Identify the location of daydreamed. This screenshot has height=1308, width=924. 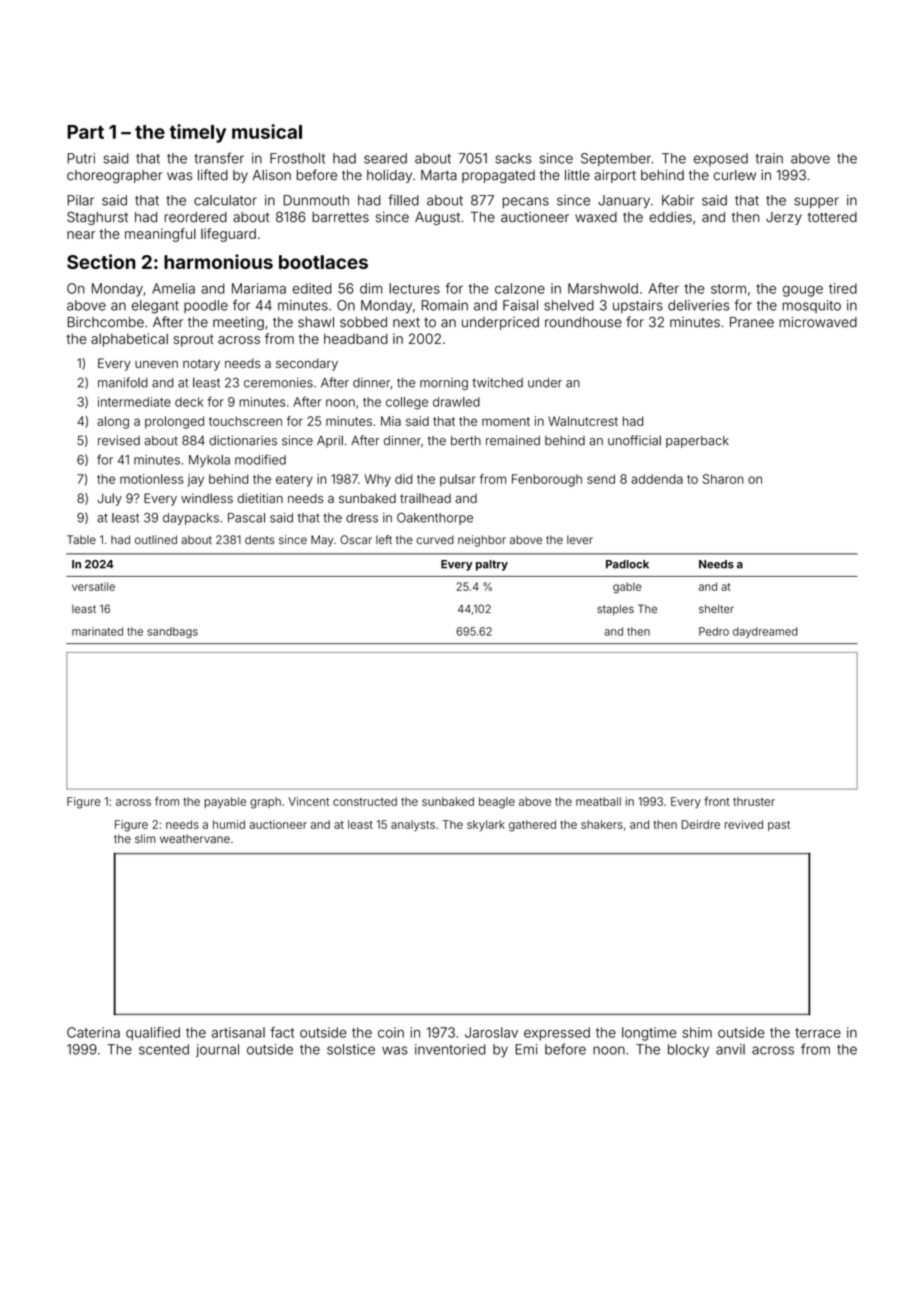
(765, 632).
